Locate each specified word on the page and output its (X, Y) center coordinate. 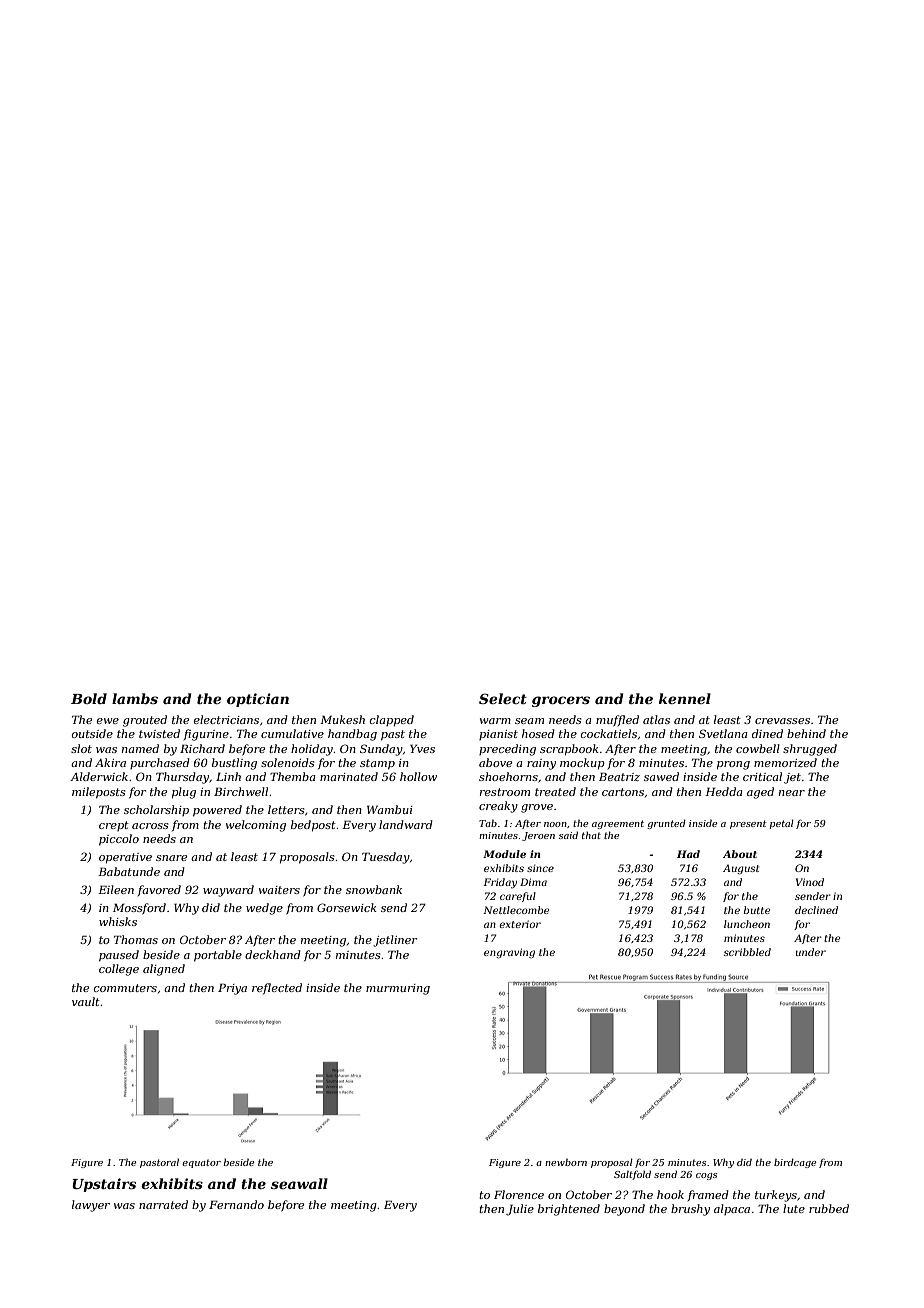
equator (201, 1163)
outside (92, 733)
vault (86, 1001)
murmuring (398, 989)
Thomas (136, 939)
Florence (519, 1194)
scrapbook (569, 750)
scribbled (747, 952)
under (811, 952)
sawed (661, 776)
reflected (277, 988)
